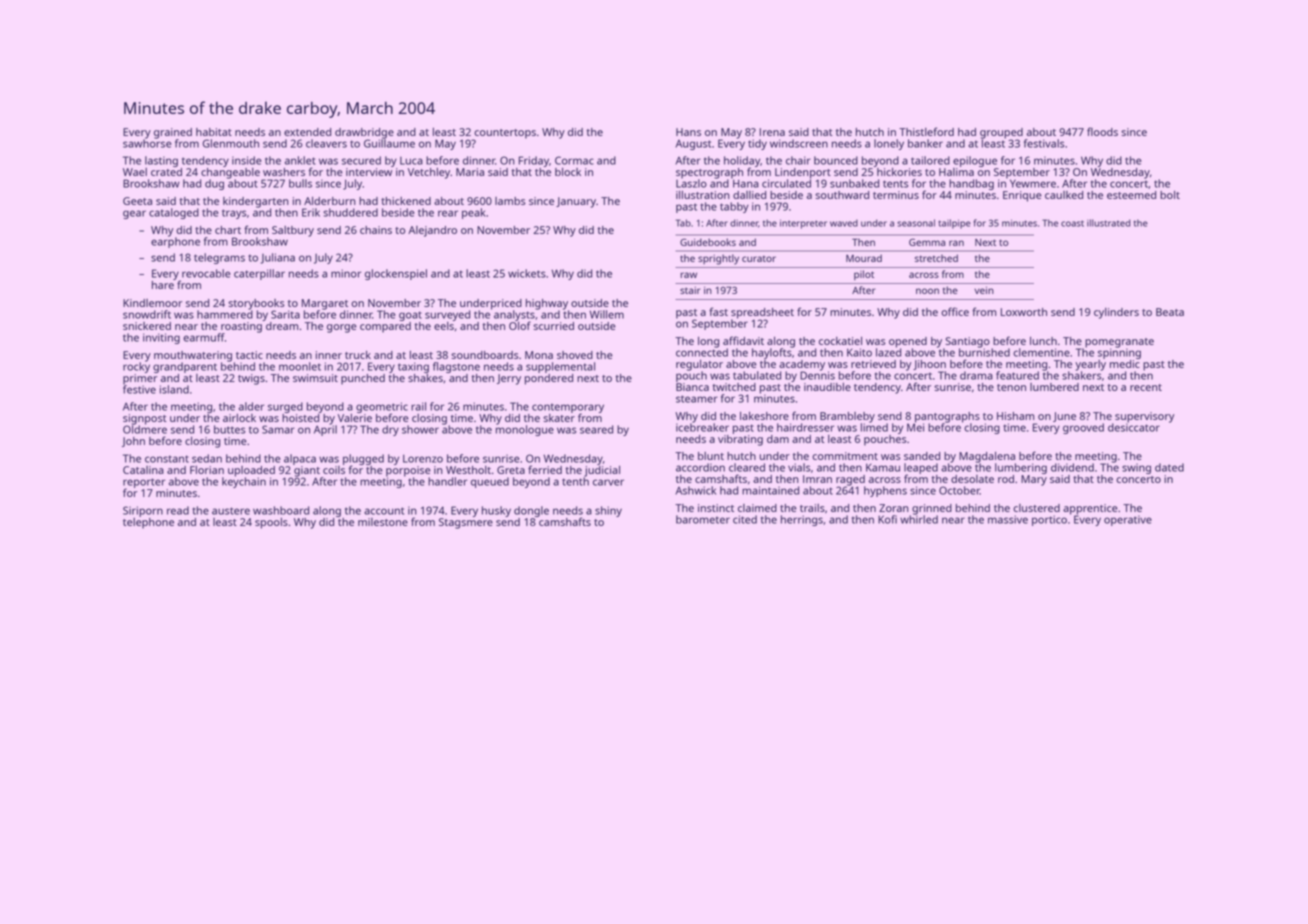 This document has height=924, width=1308. Describe the element at coordinates (702, 352) in the document. I see `connected` at that location.
